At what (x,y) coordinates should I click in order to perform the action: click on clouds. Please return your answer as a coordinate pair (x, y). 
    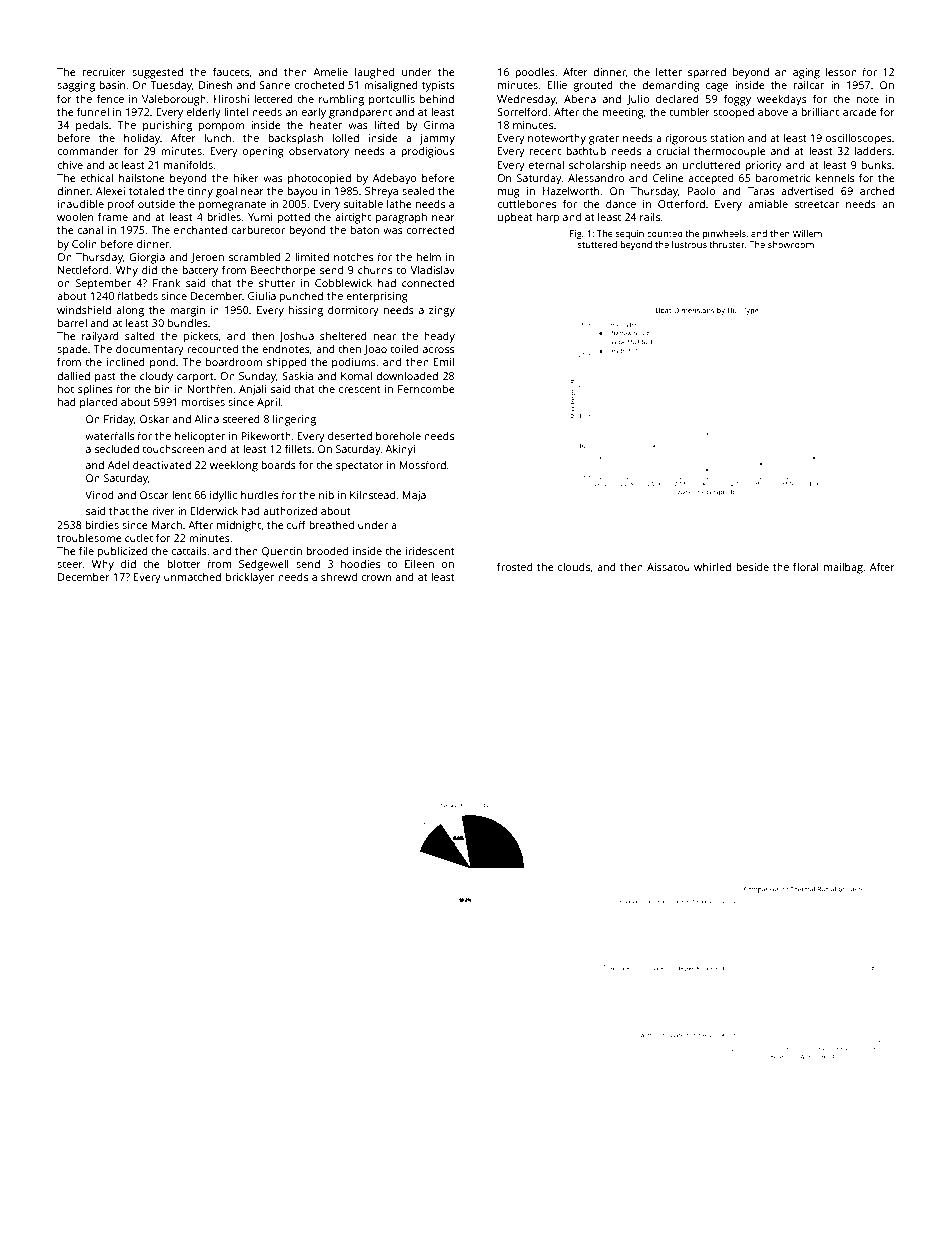
    Looking at the image, I should click on (574, 567).
